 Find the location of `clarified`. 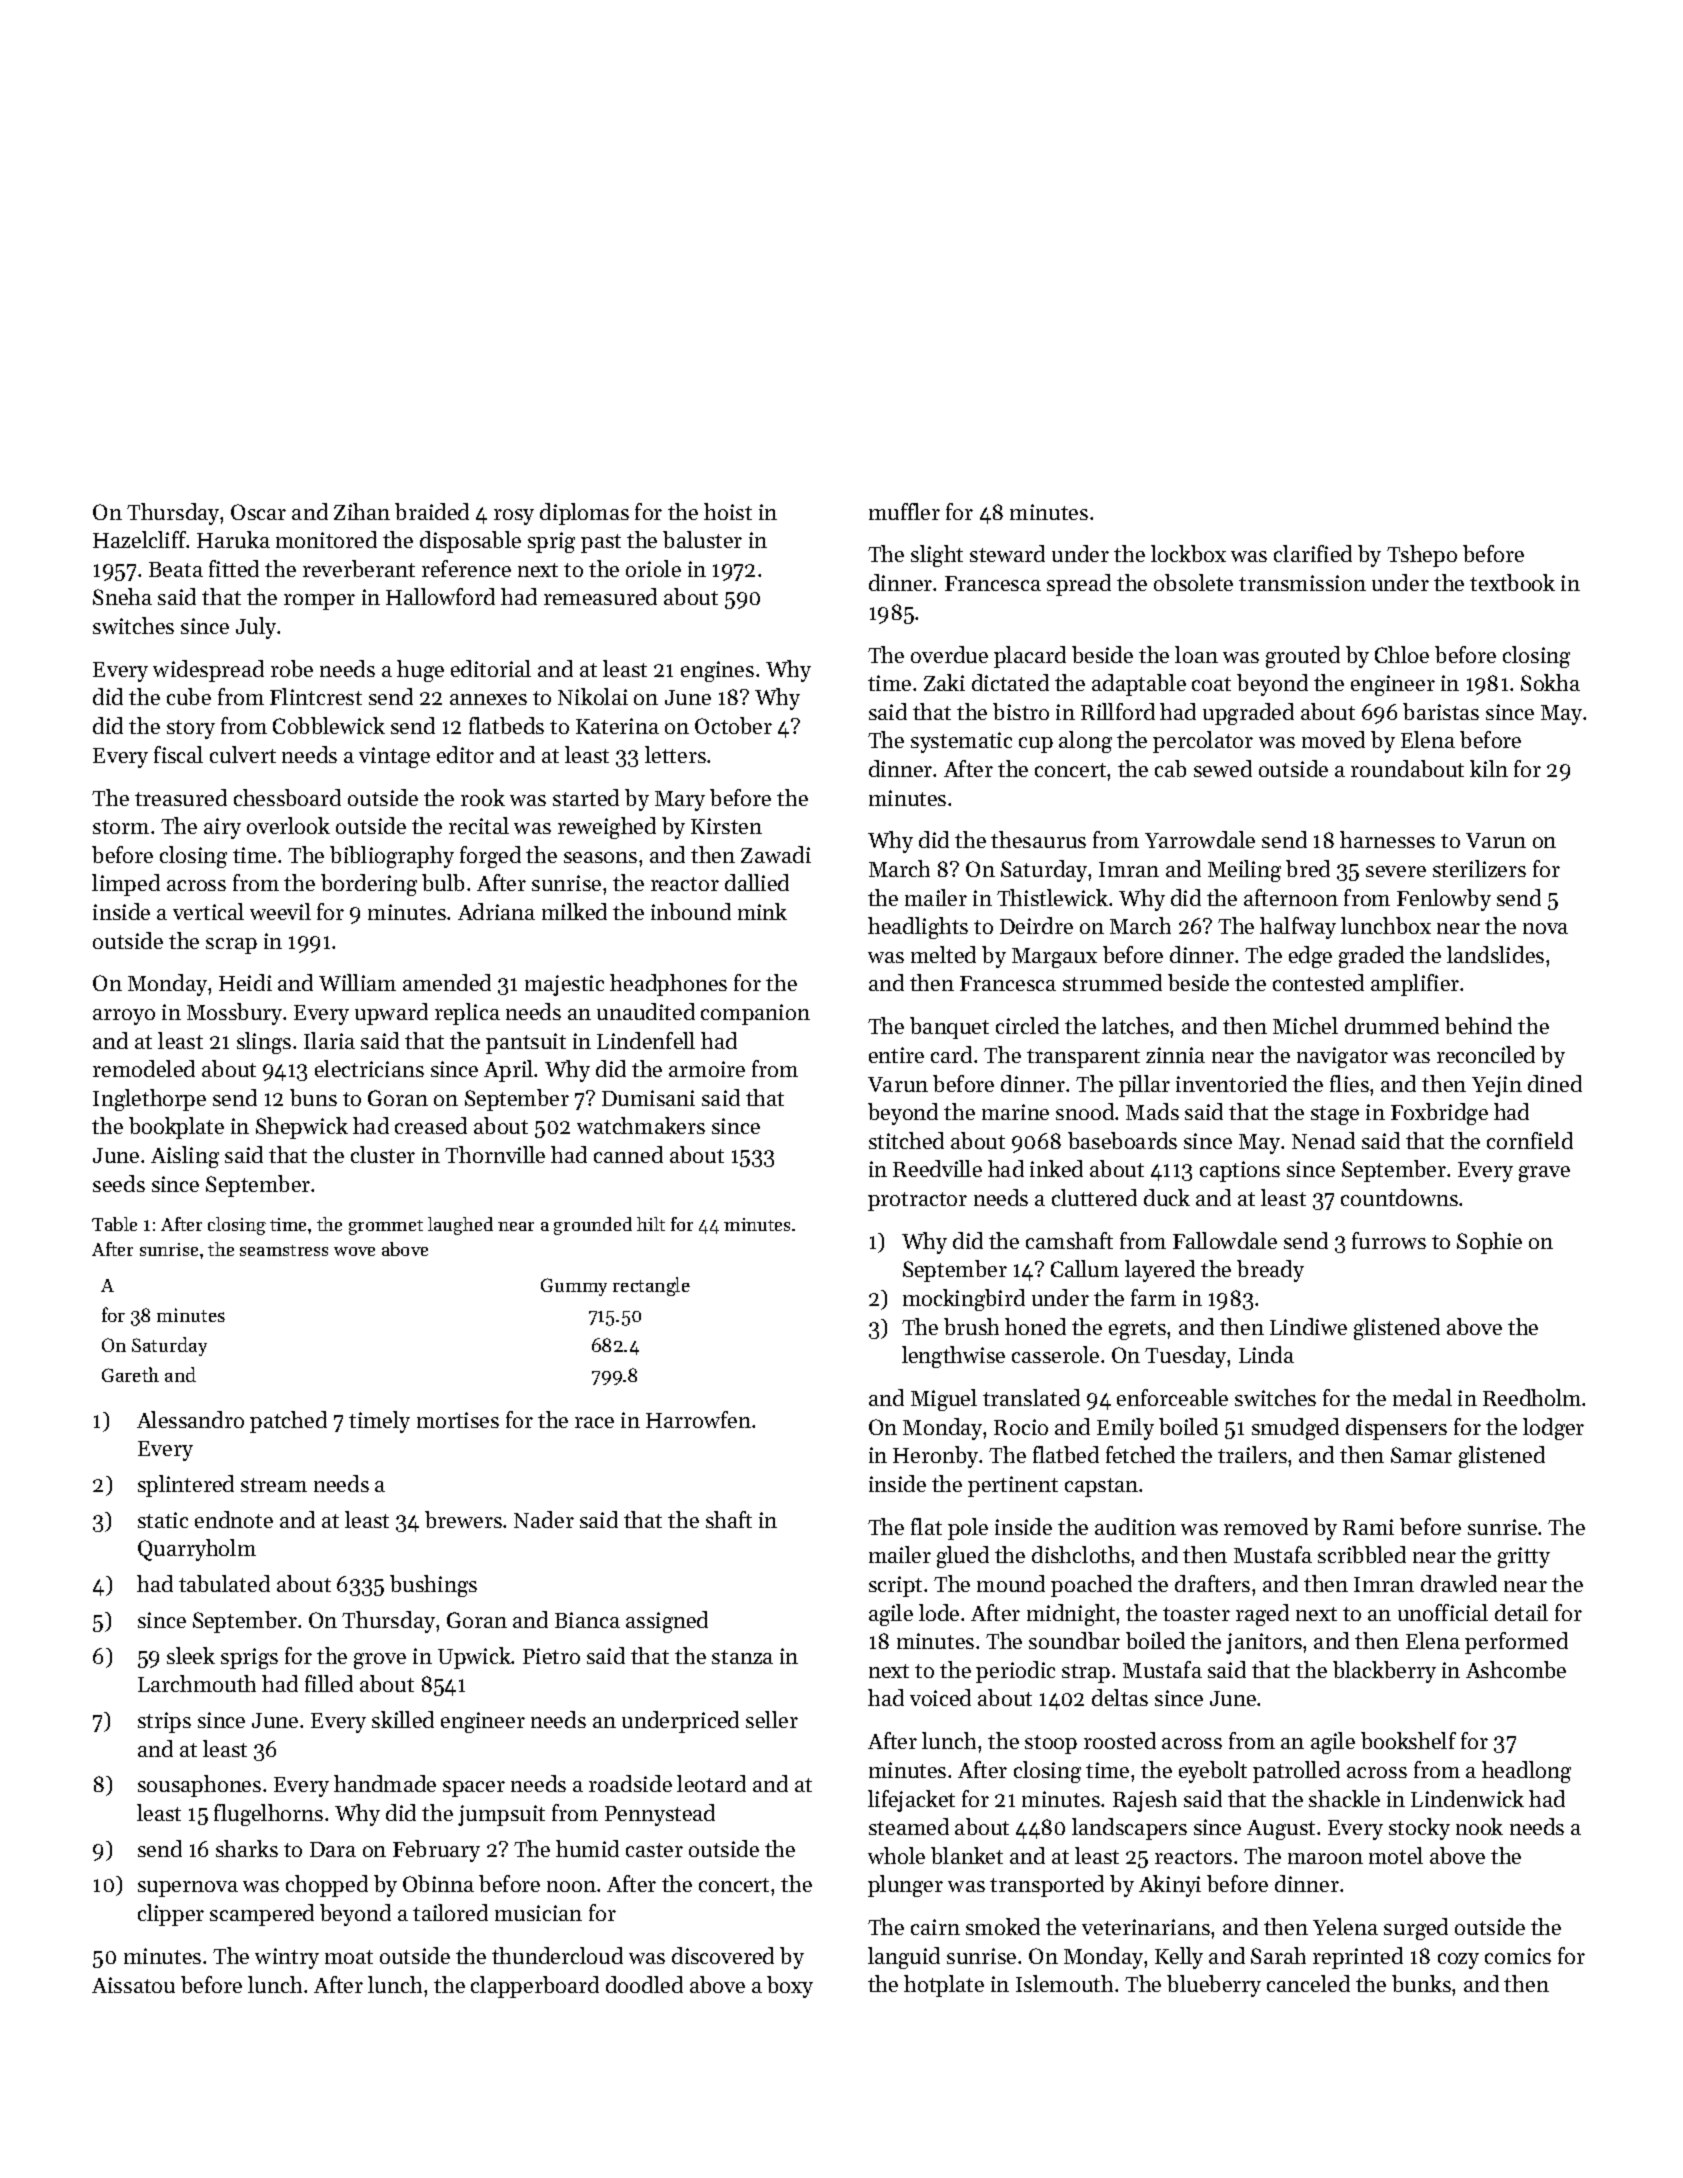

clarified is located at coordinates (1313, 553).
